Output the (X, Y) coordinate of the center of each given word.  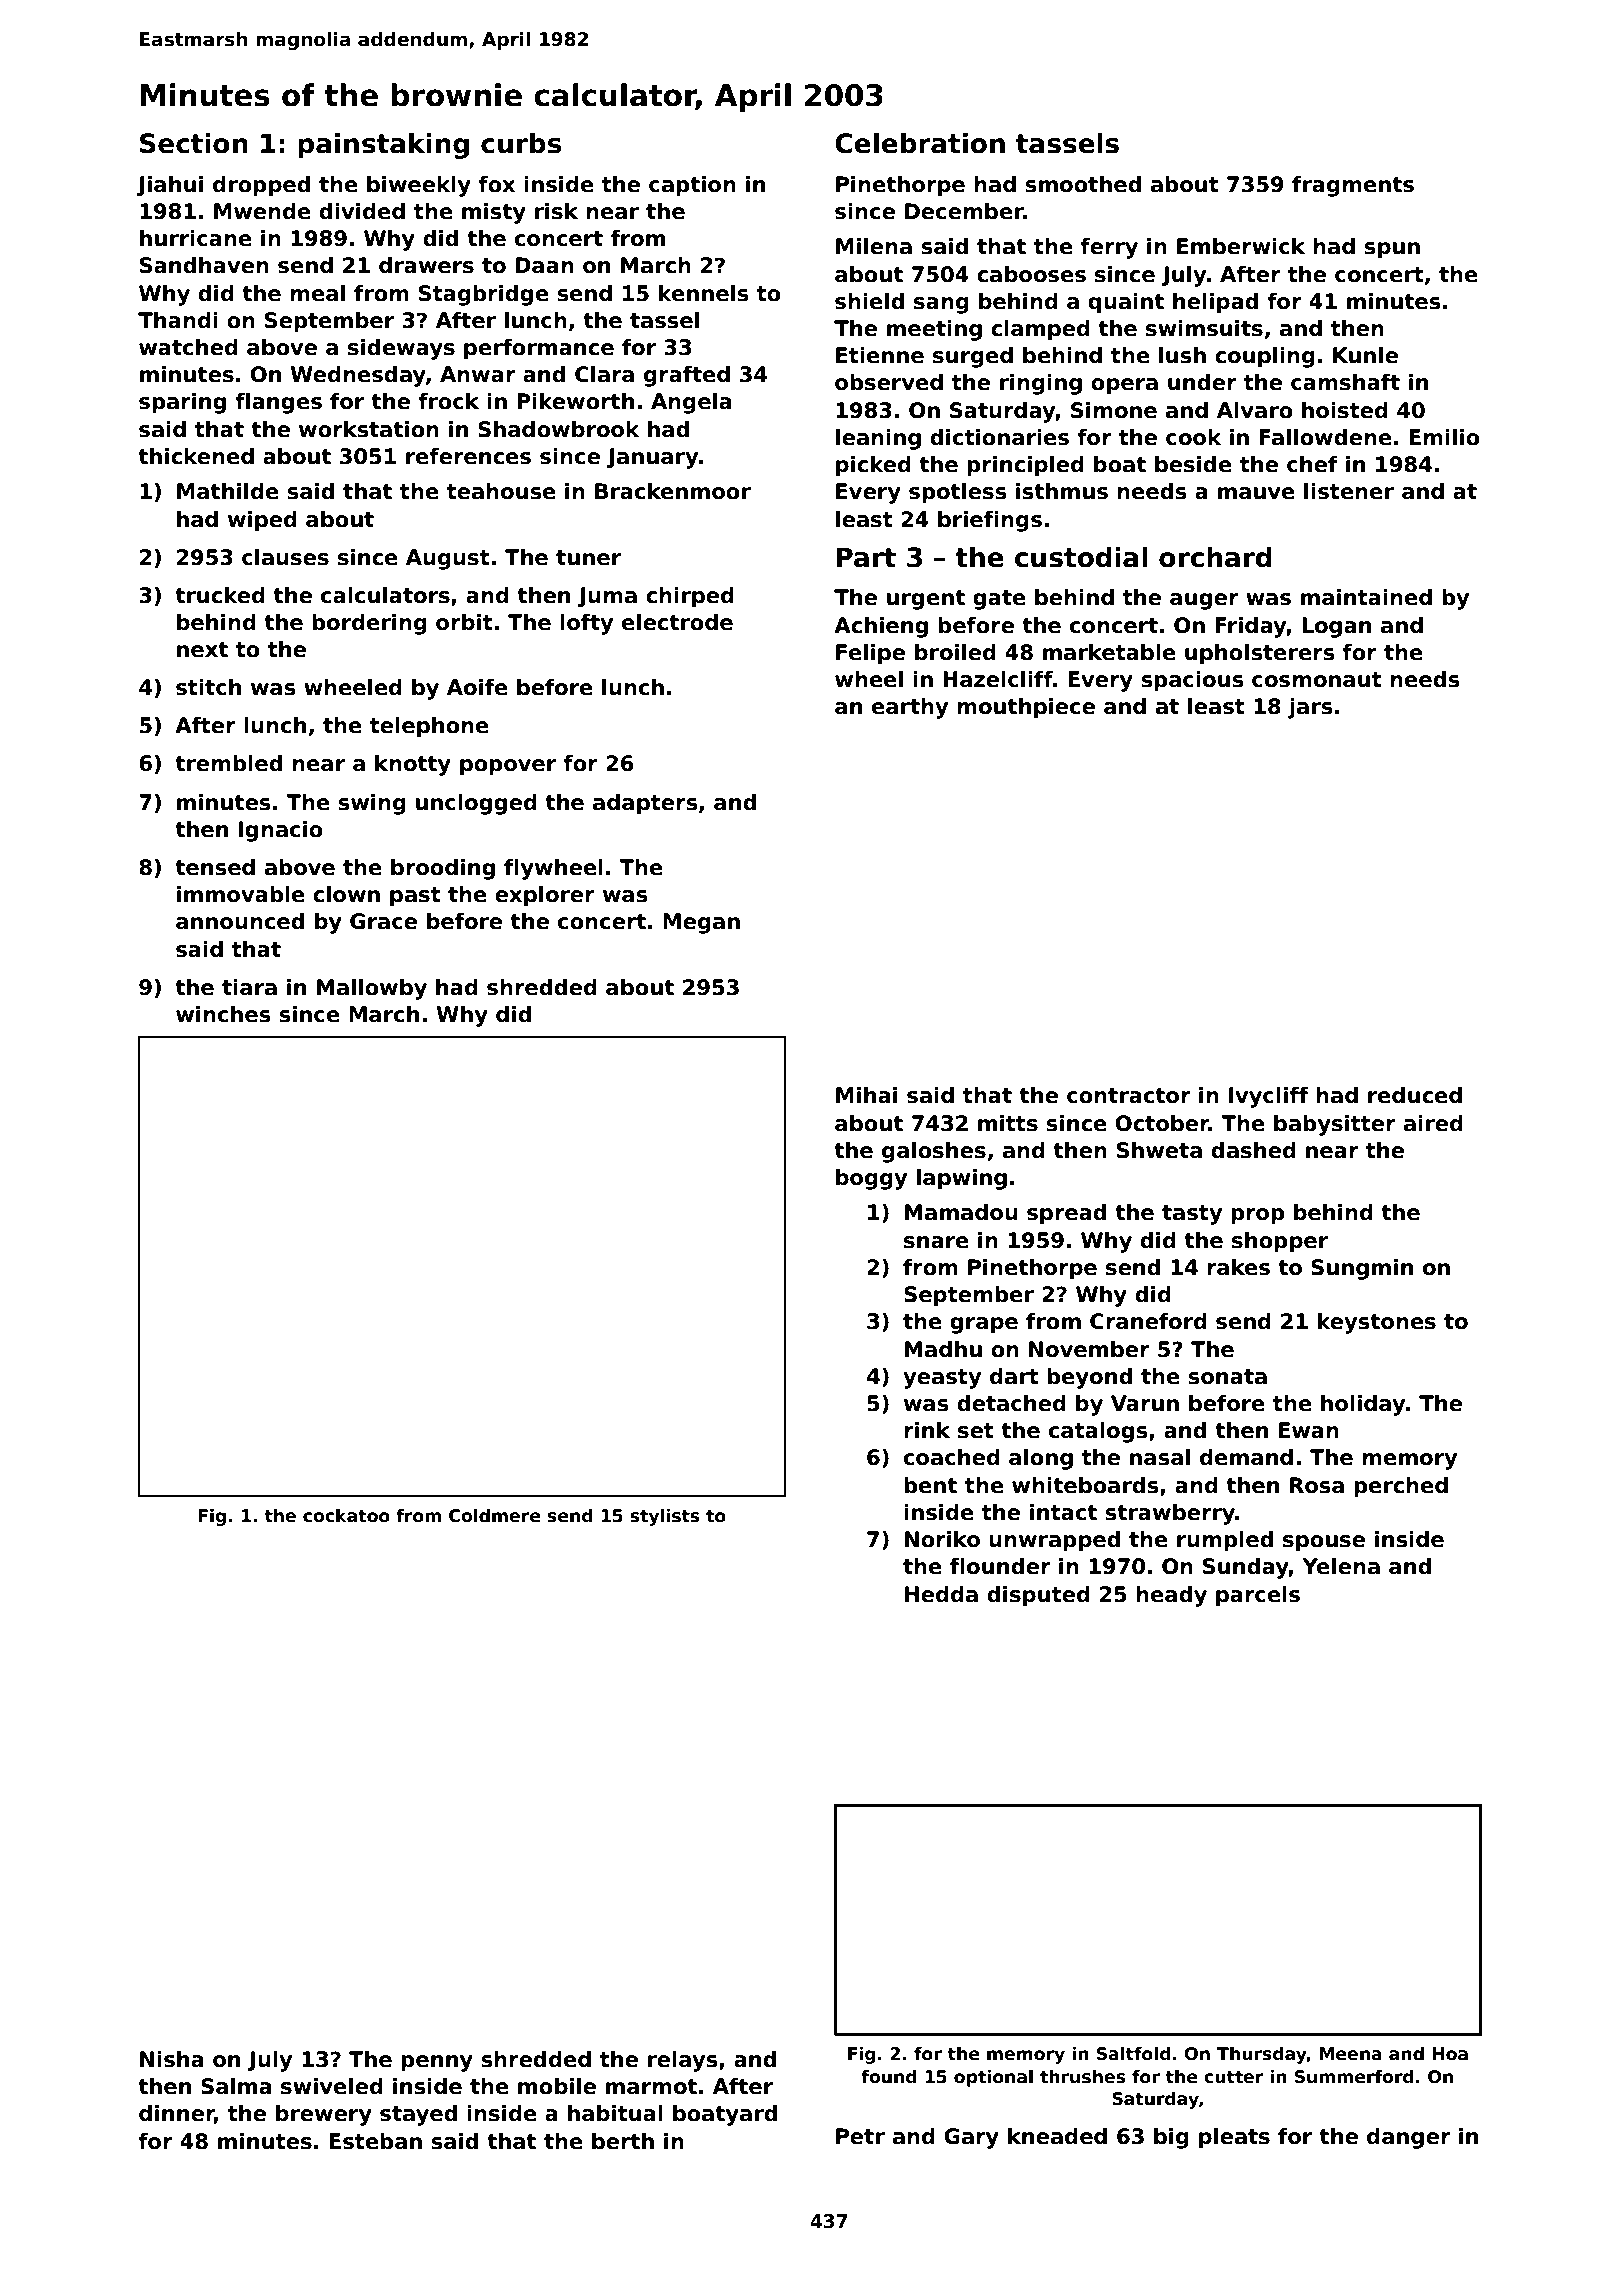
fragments (1353, 186)
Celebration (920, 143)
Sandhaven (204, 265)
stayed (418, 2115)
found (889, 2076)
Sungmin (1362, 1269)
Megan (701, 923)
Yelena (1341, 1566)
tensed (215, 867)
